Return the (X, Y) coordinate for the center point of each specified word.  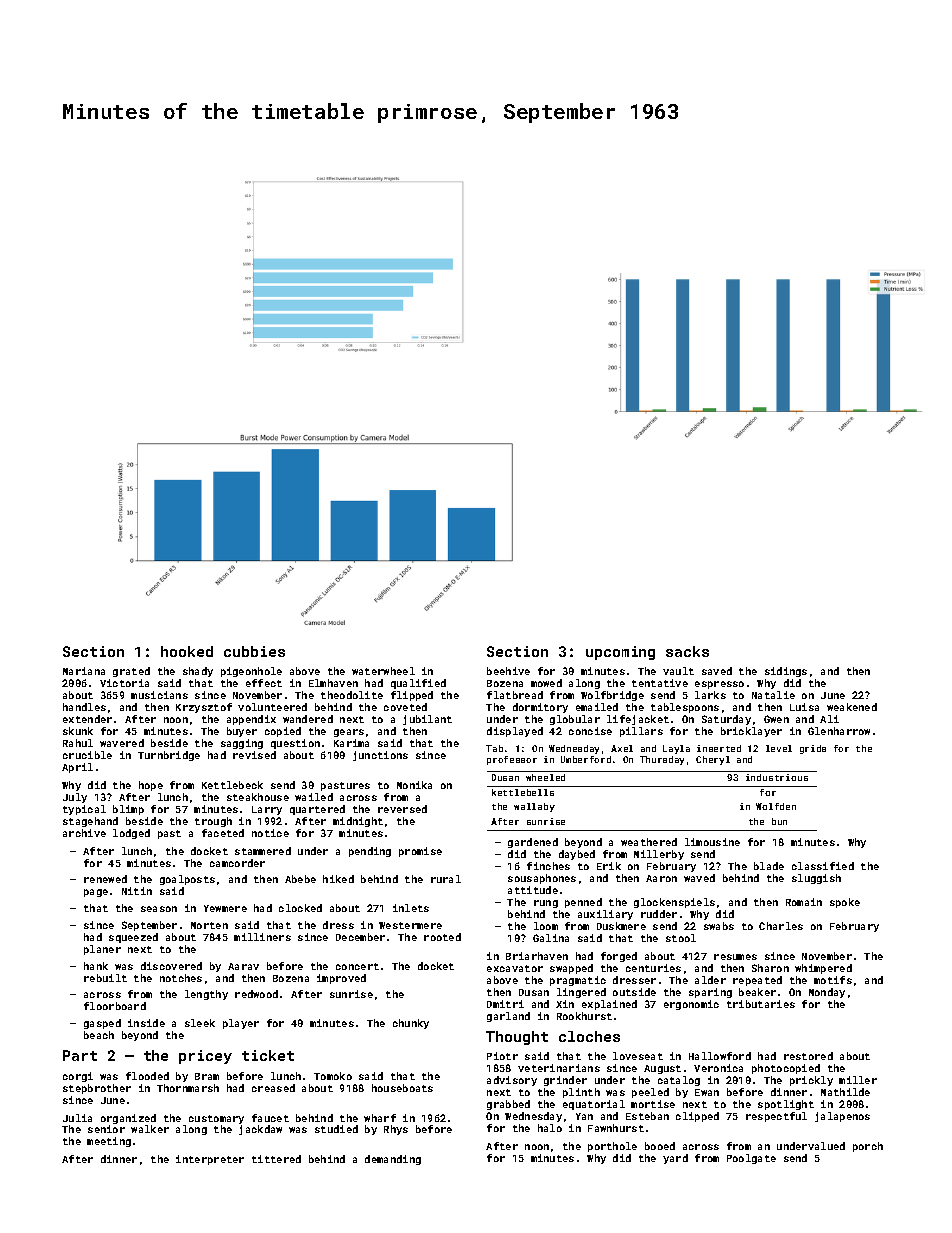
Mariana (84, 671)
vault (678, 671)
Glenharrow (839, 731)
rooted (442, 937)
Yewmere (225, 908)
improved (341, 979)
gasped (102, 1024)
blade (769, 866)
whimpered (823, 969)
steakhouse (258, 797)
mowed (546, 683)
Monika (414, 785)
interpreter (210, 1160)
